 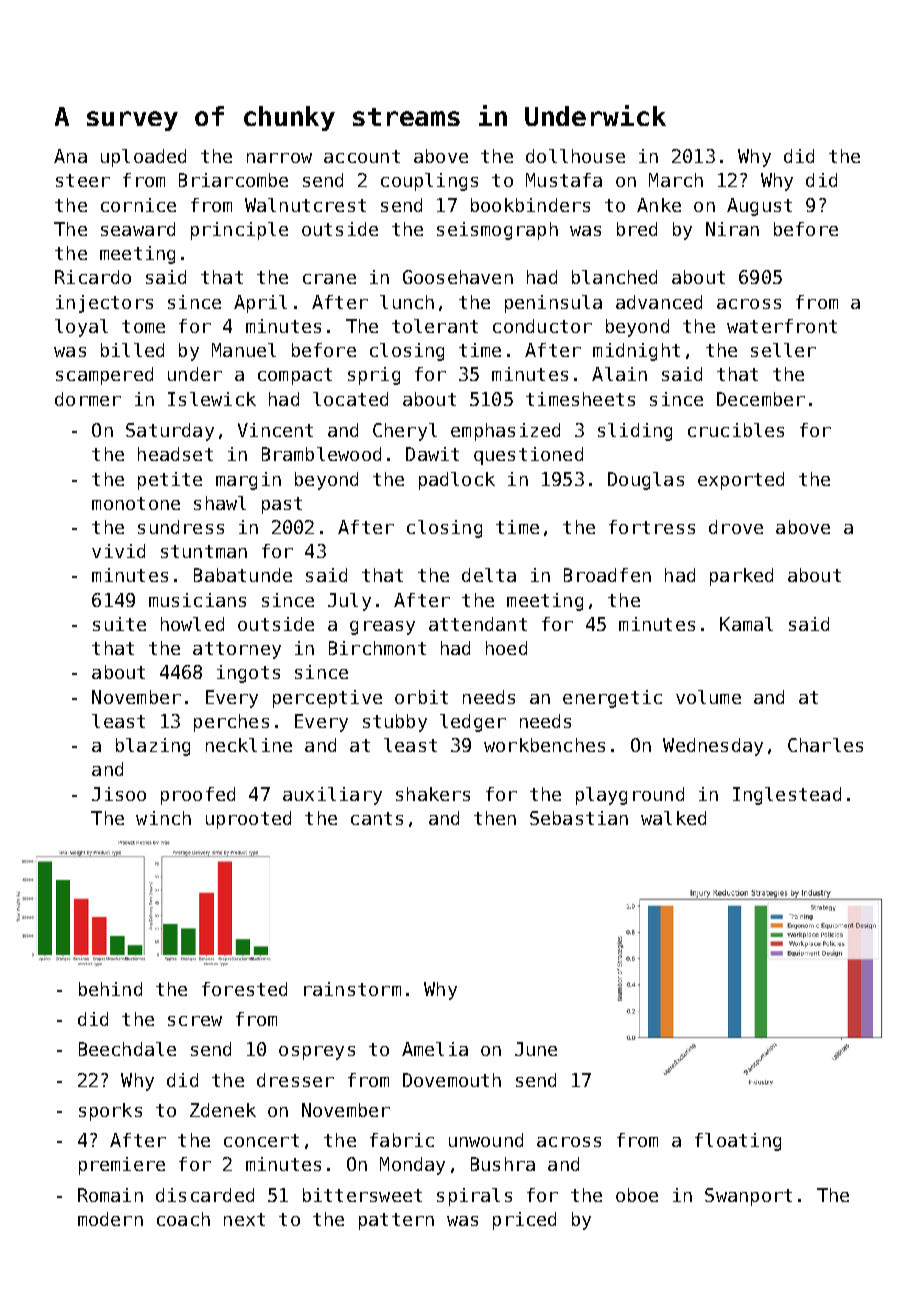 I want to click on coach, so click(x=183, y=1219).
